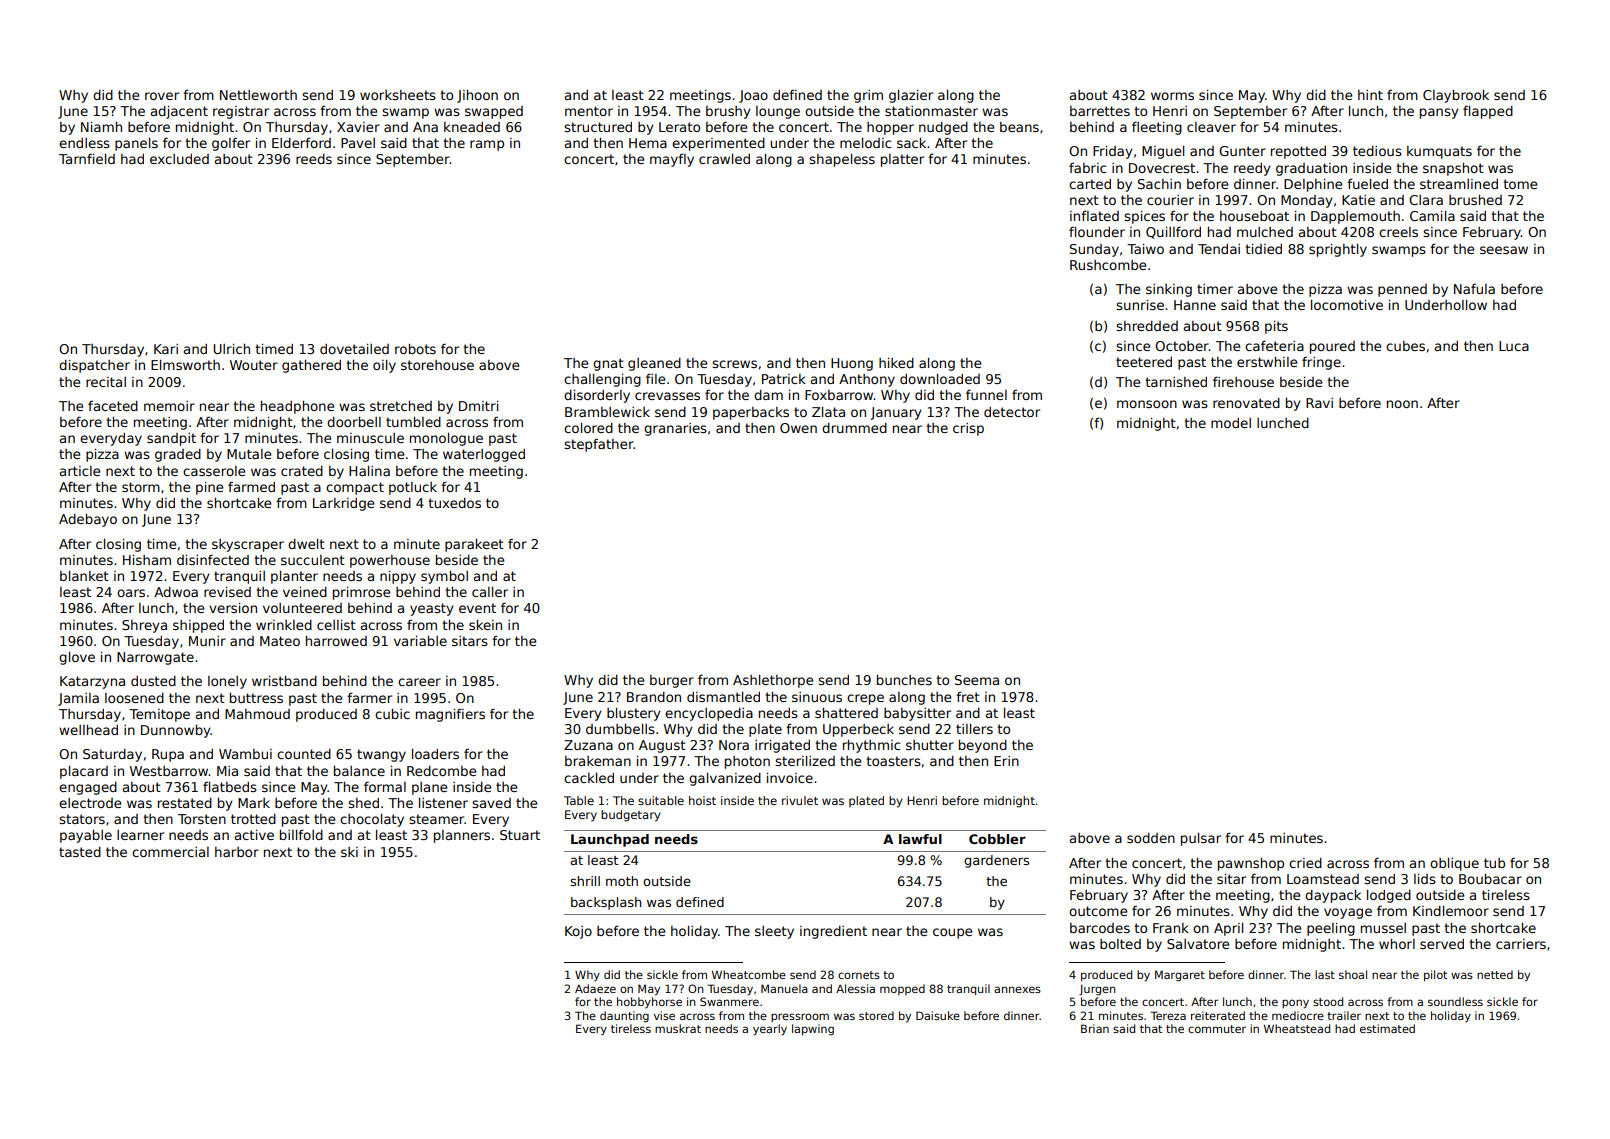 The height and width of the screenshot is (1139, 1610). What do you see at coordinates (868, 96) in the screenshot?
I see `grim` at bounding box center [868, 96].
